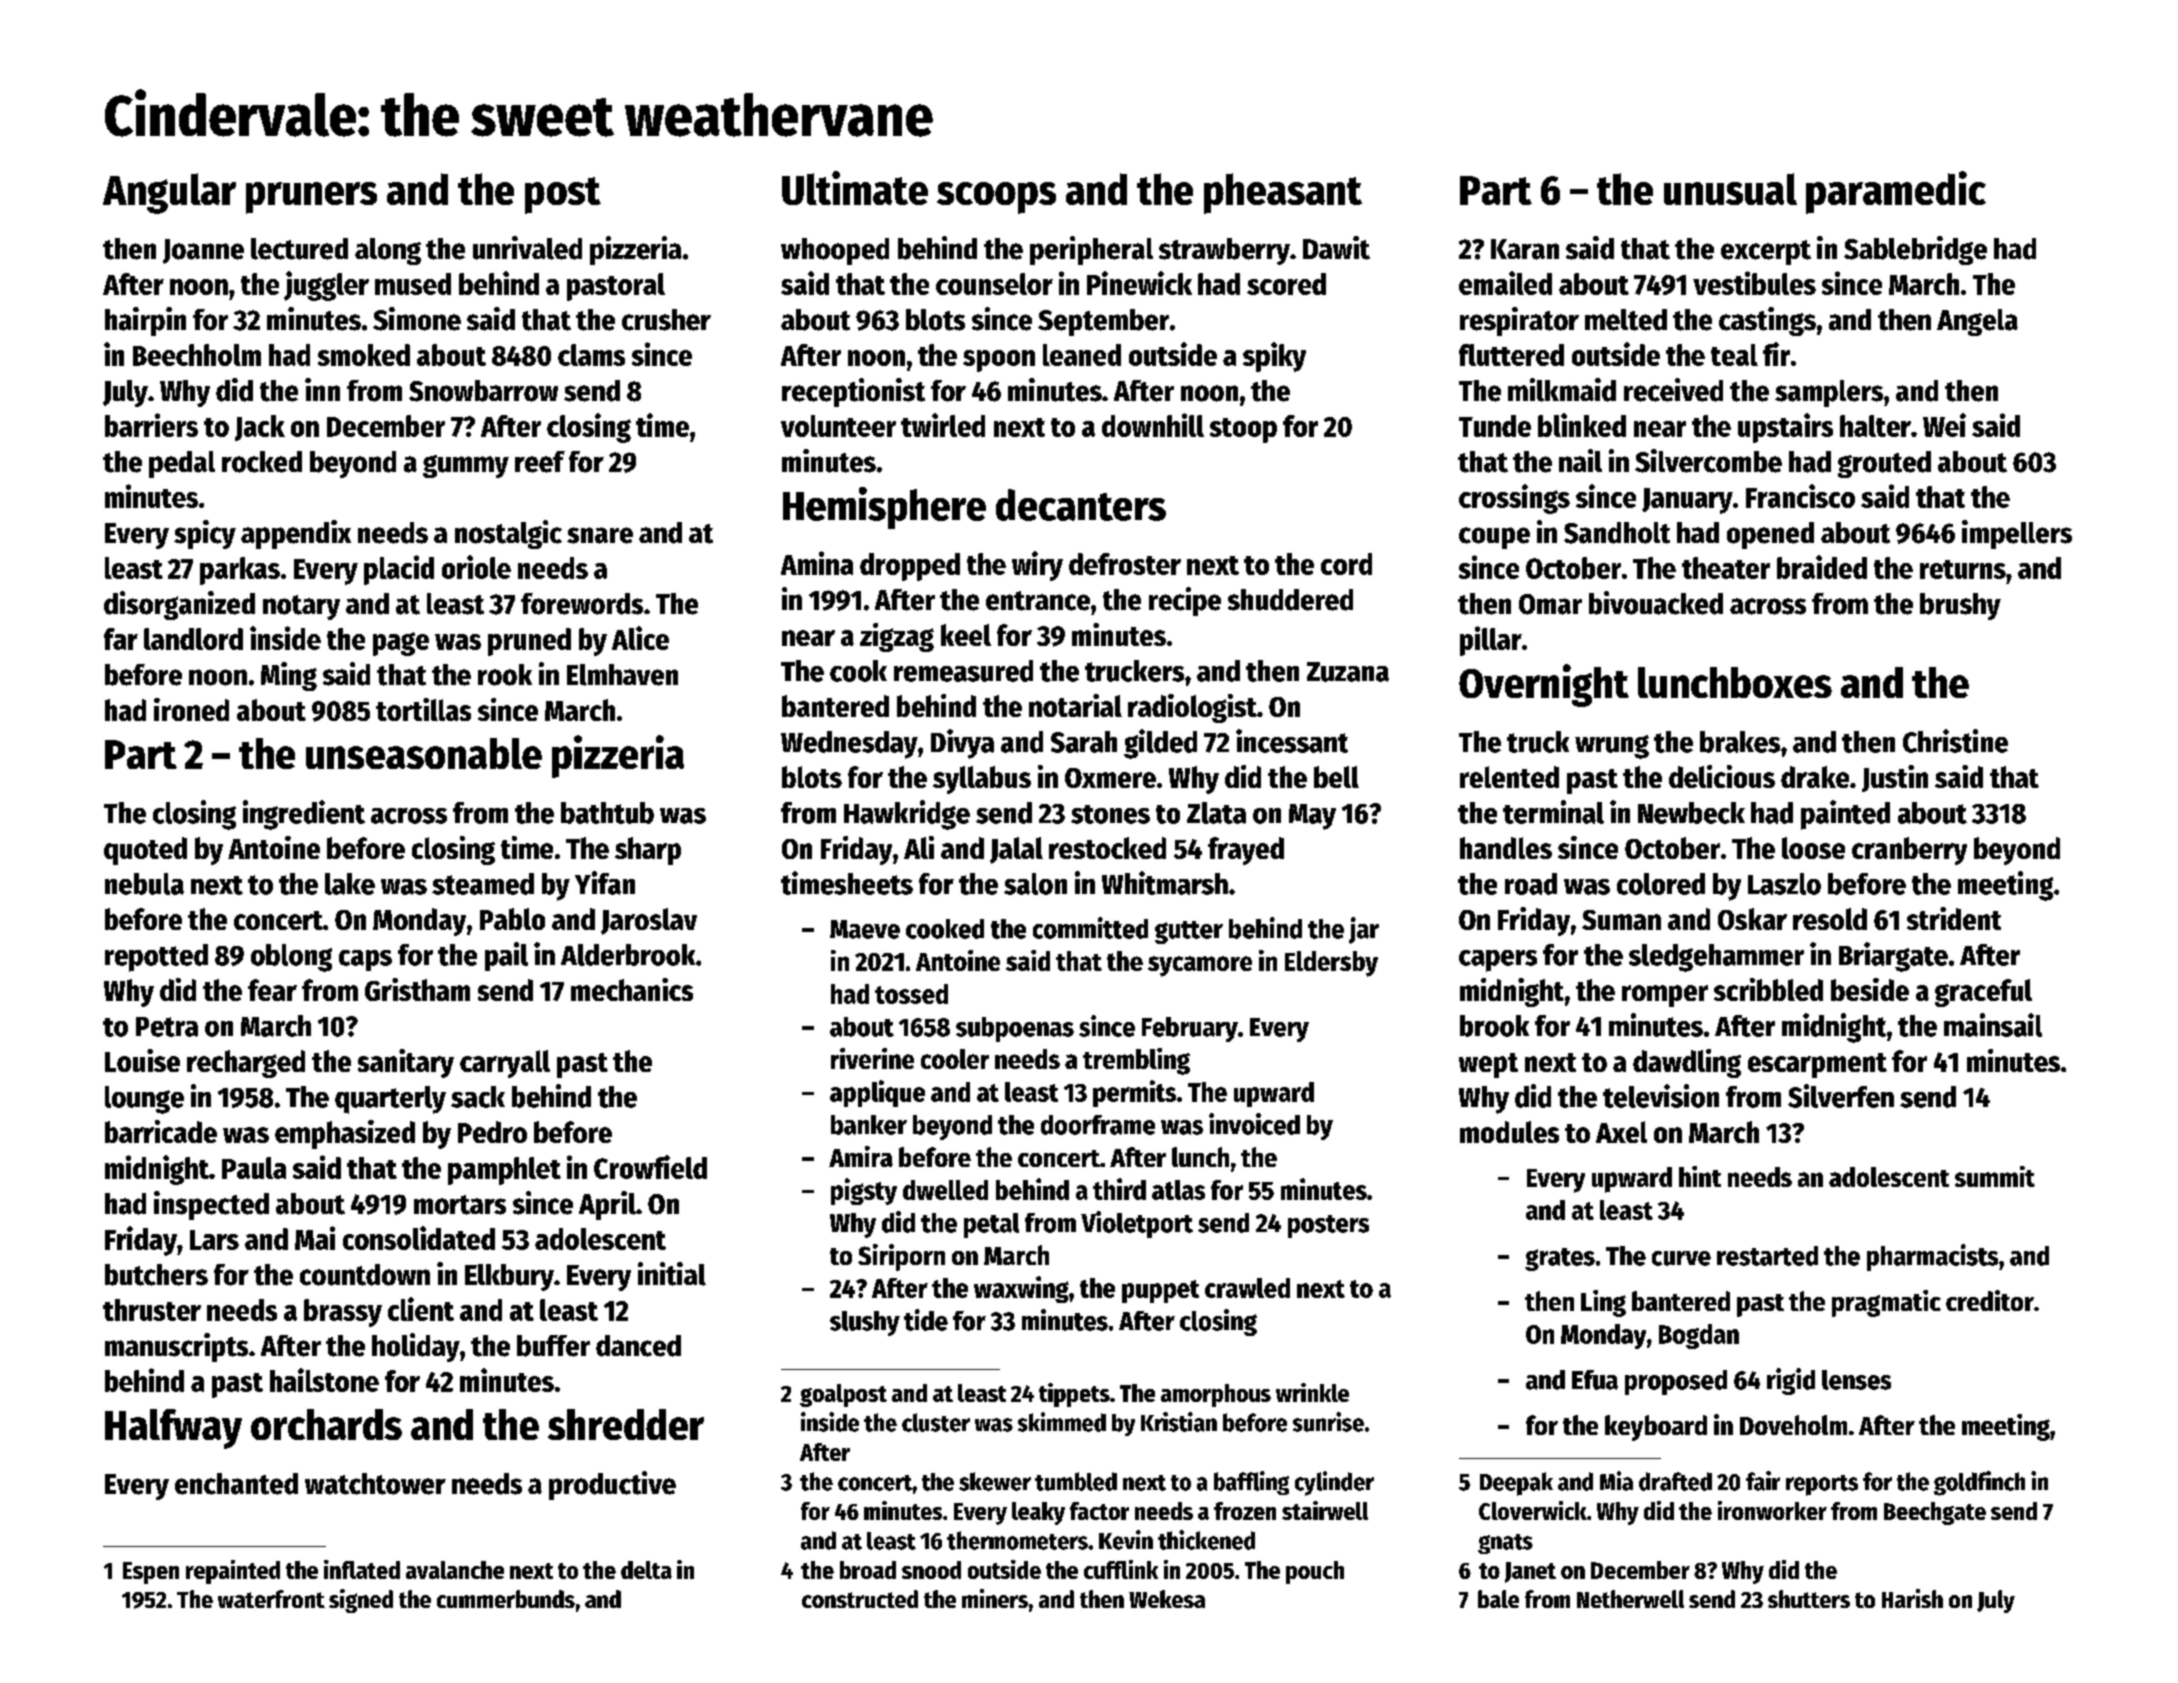  Describe the element at coordinates (478, 1097) in the document. I see `sack` at that location.
